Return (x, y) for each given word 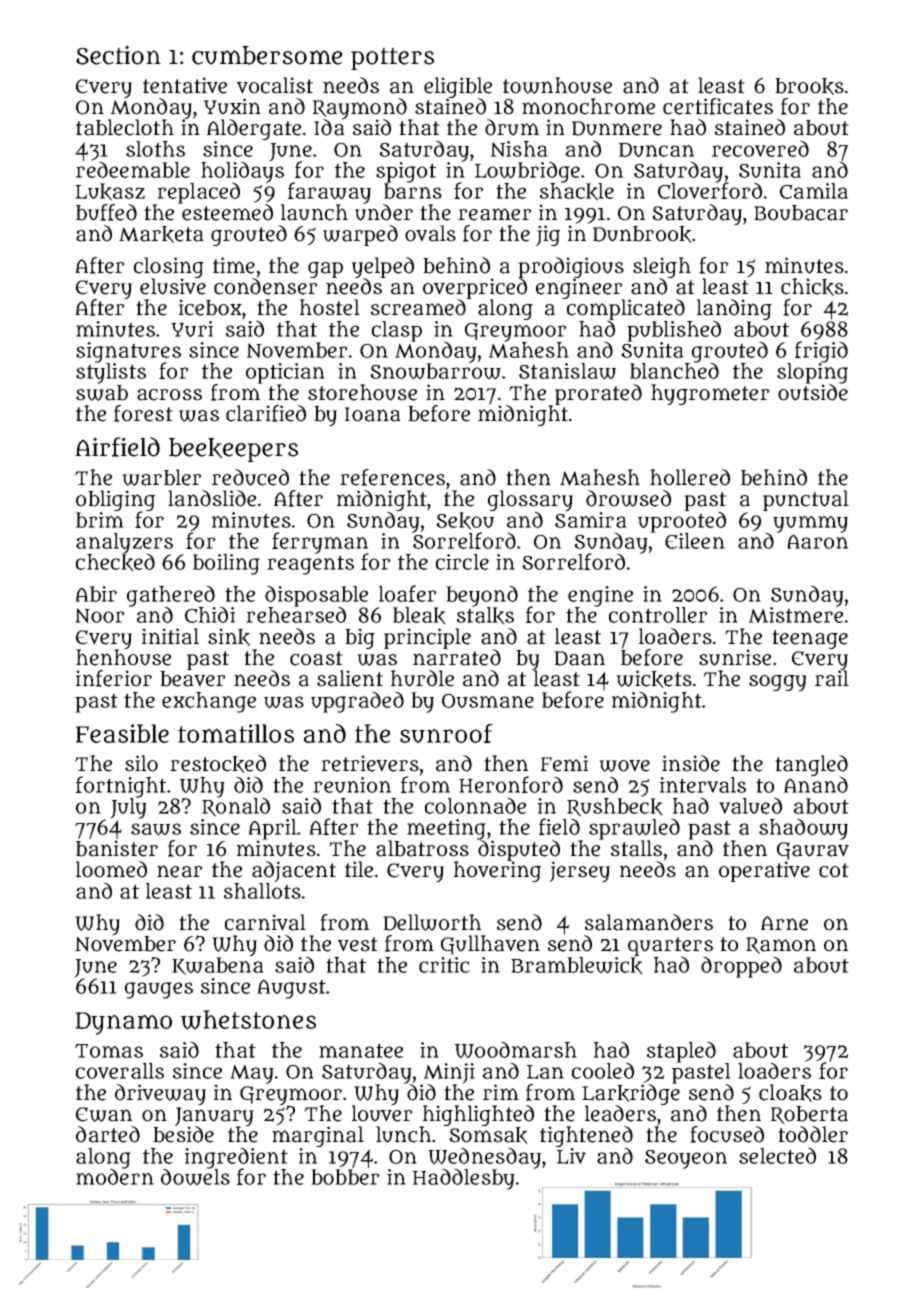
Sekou (465, 521)
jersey (579, 872)
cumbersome (267, 55)
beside (183, 1134)
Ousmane (488, 701)
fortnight (121, 787)
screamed (418, 307)
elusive (173, 286)
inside (691, 763)
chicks (812, 287)
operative (764, 871)
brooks (809, 86)
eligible (458, 87)
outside (813, 392)
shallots (262, 891)
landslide (212, 498)
